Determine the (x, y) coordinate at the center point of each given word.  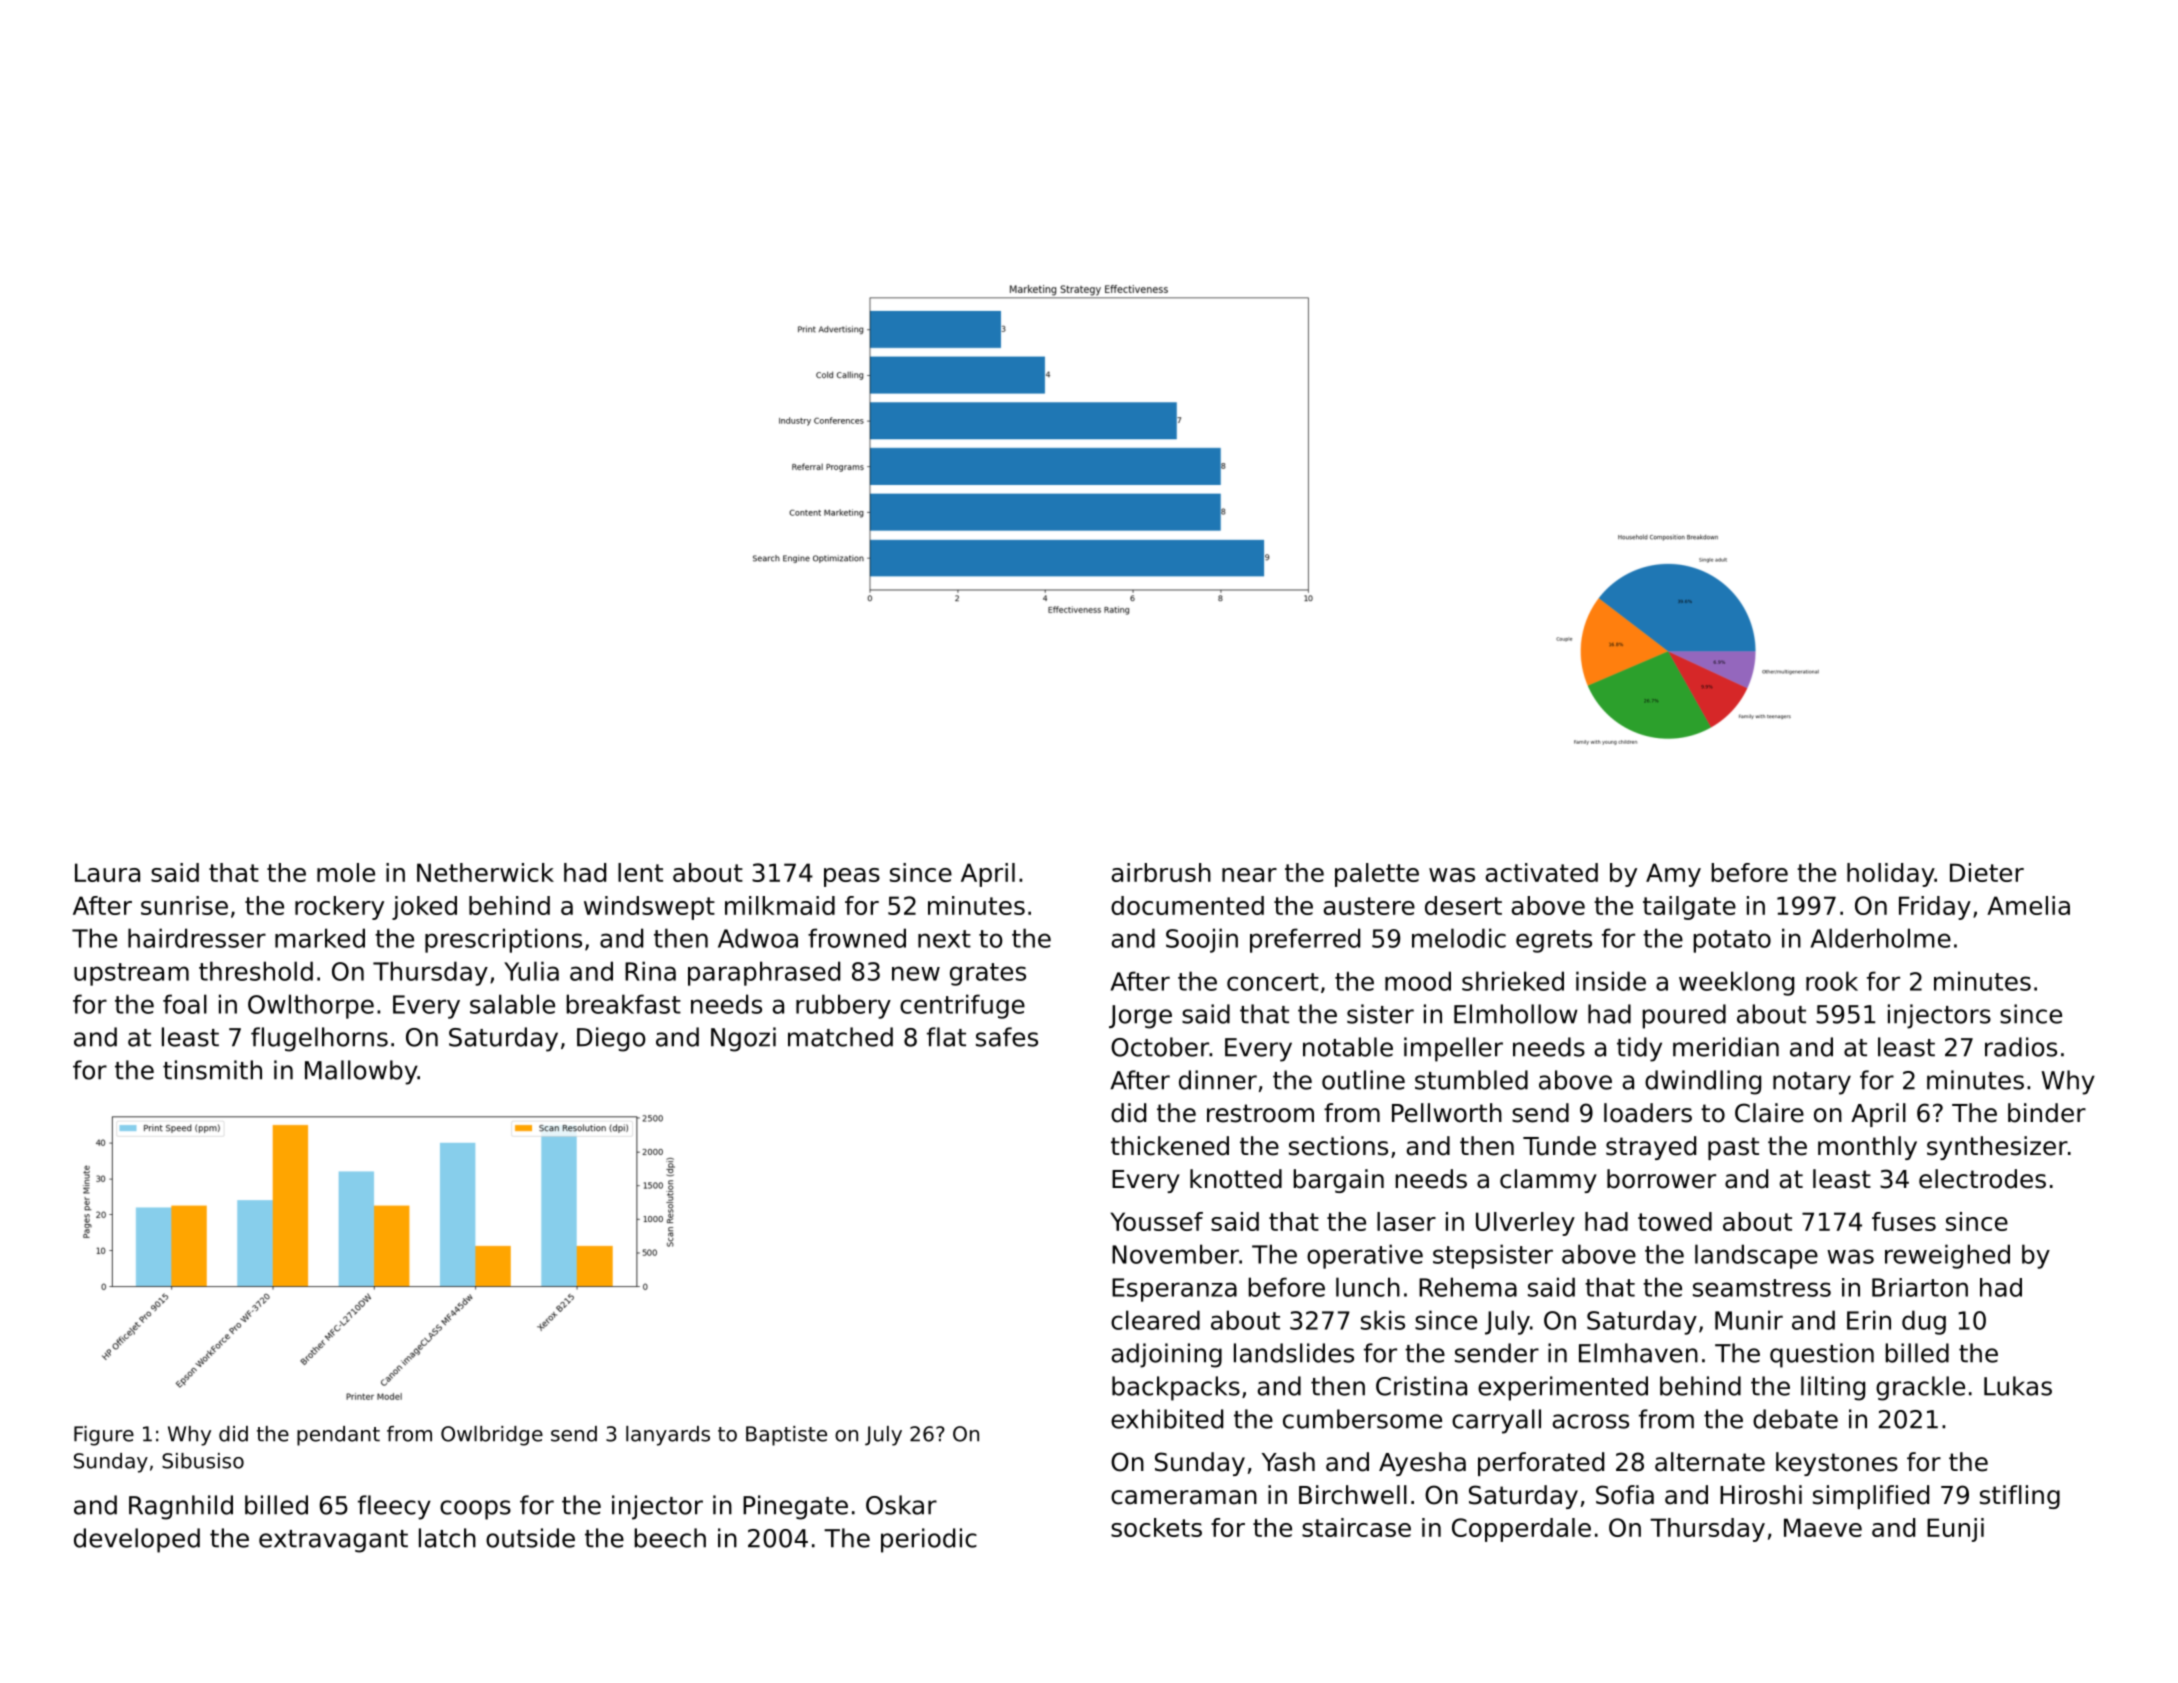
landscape (1756, 1256)
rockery (339, 908)
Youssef (1156, 1221)
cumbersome (1362, 1419)
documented (1187, 905)
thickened (1170, 1146)
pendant (338, 1436)
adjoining (1167, 1355)
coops (475, 1510)
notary (1812, 1083)
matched (840, 1037)
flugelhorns (319, 1039)
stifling (2020, 1497)
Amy (1673, 875)
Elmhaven (1638, 1353)
